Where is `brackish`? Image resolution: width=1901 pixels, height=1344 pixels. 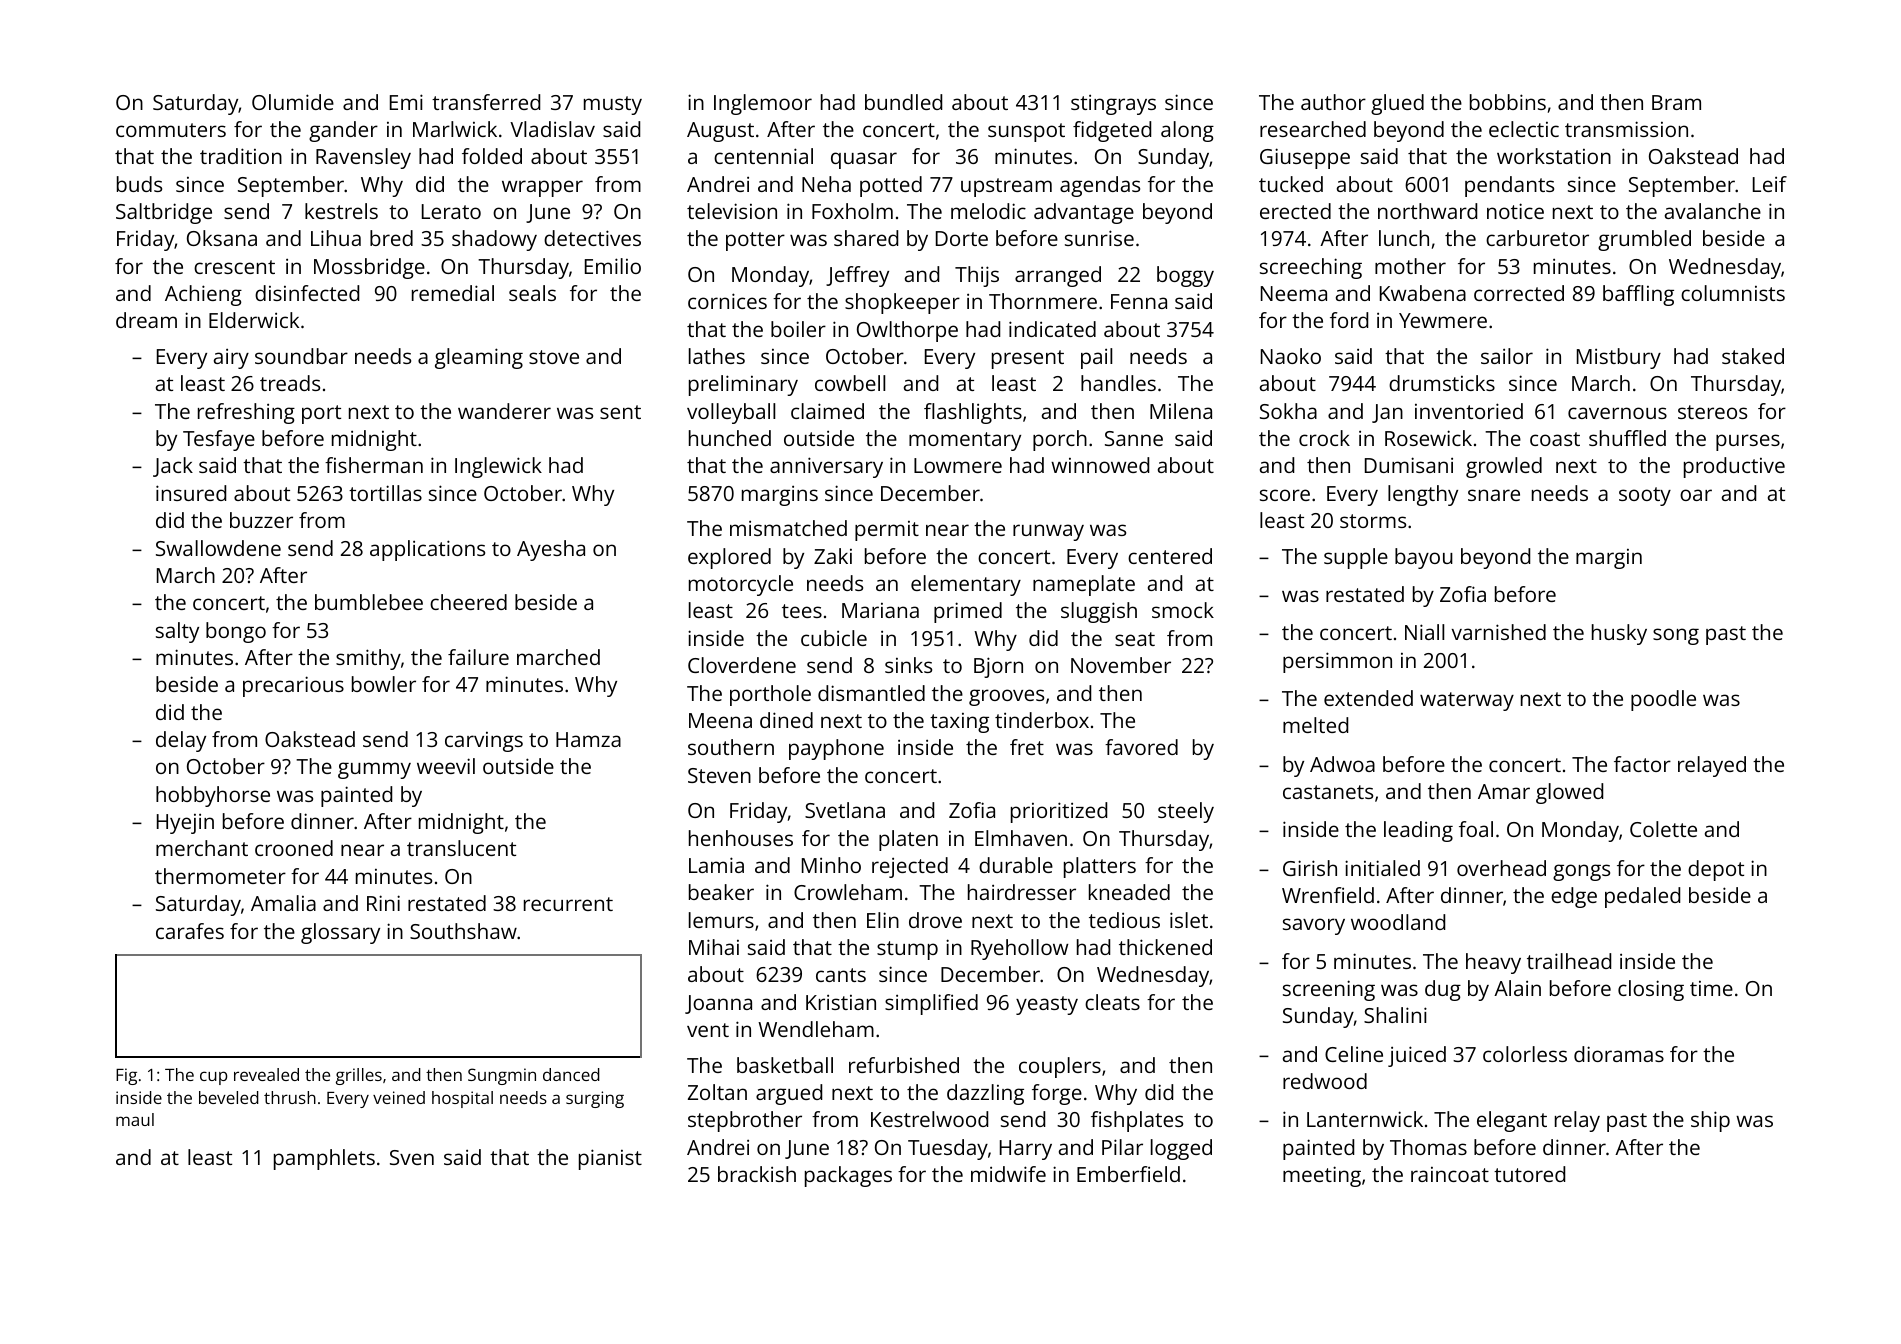
brackish is located at coordinates (757, 1174).
